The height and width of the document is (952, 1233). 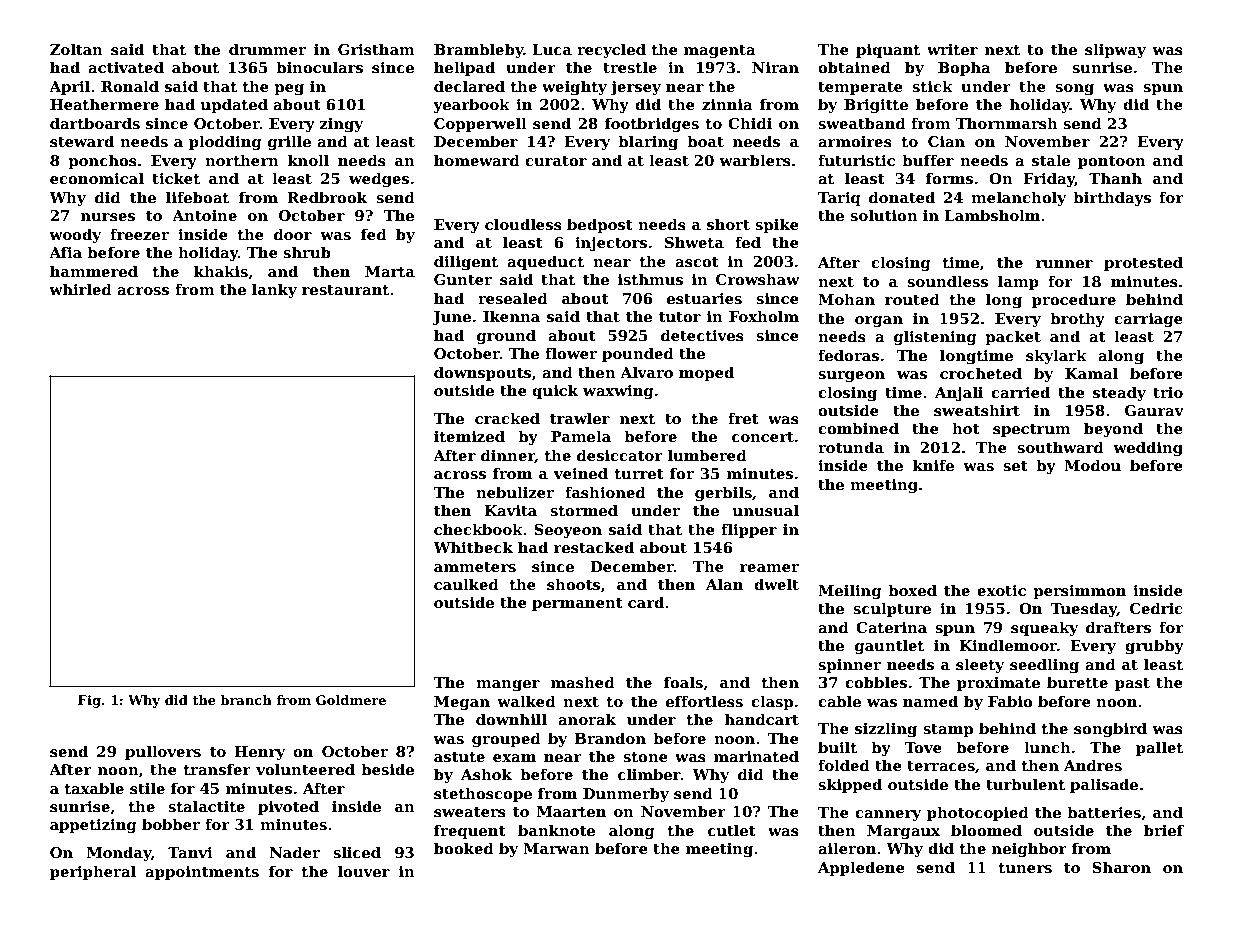 I want to click on Sharon, so click(x=1121, y=867).
